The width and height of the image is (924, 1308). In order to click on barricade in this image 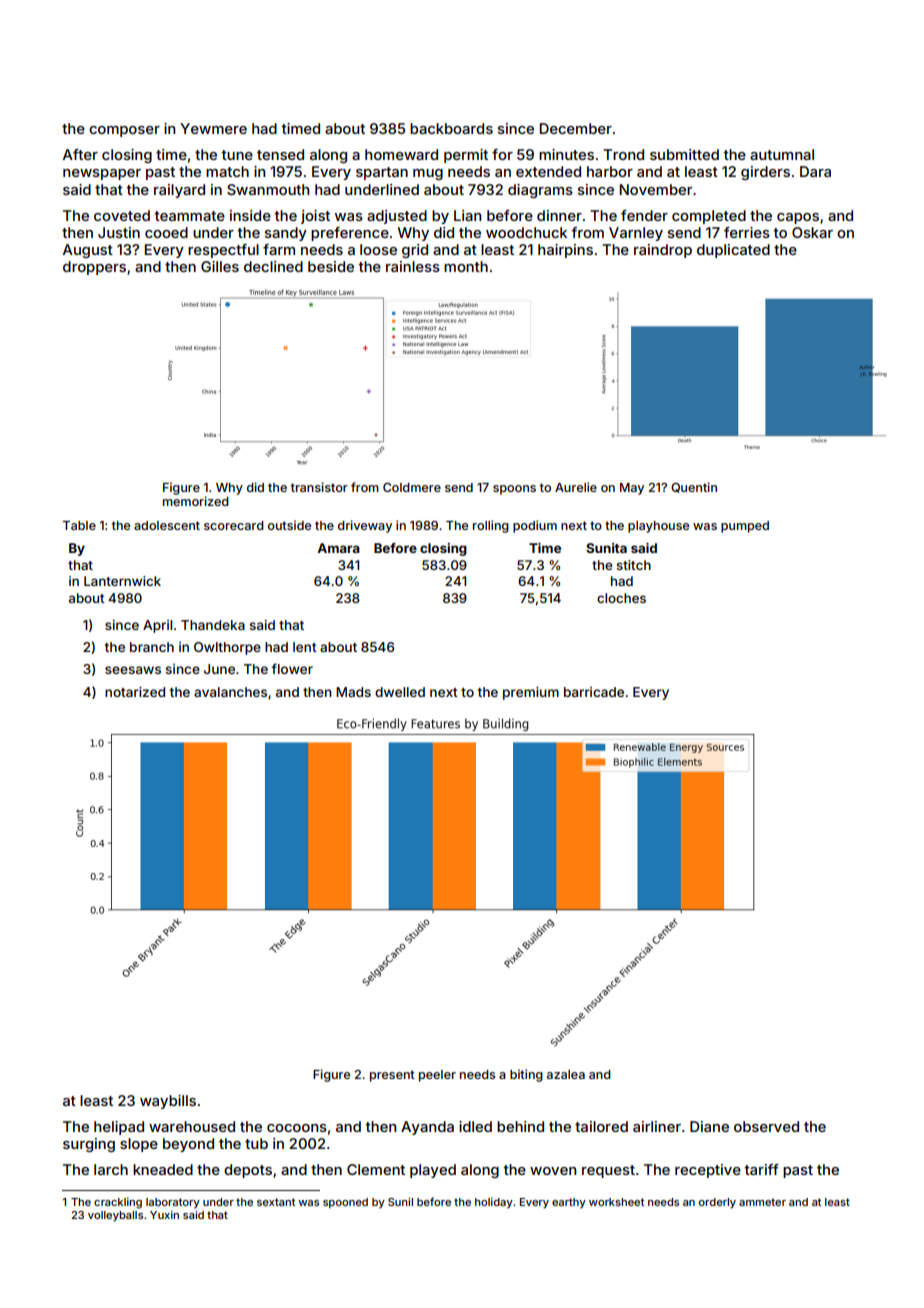, I will do `click(594, 692)`.
